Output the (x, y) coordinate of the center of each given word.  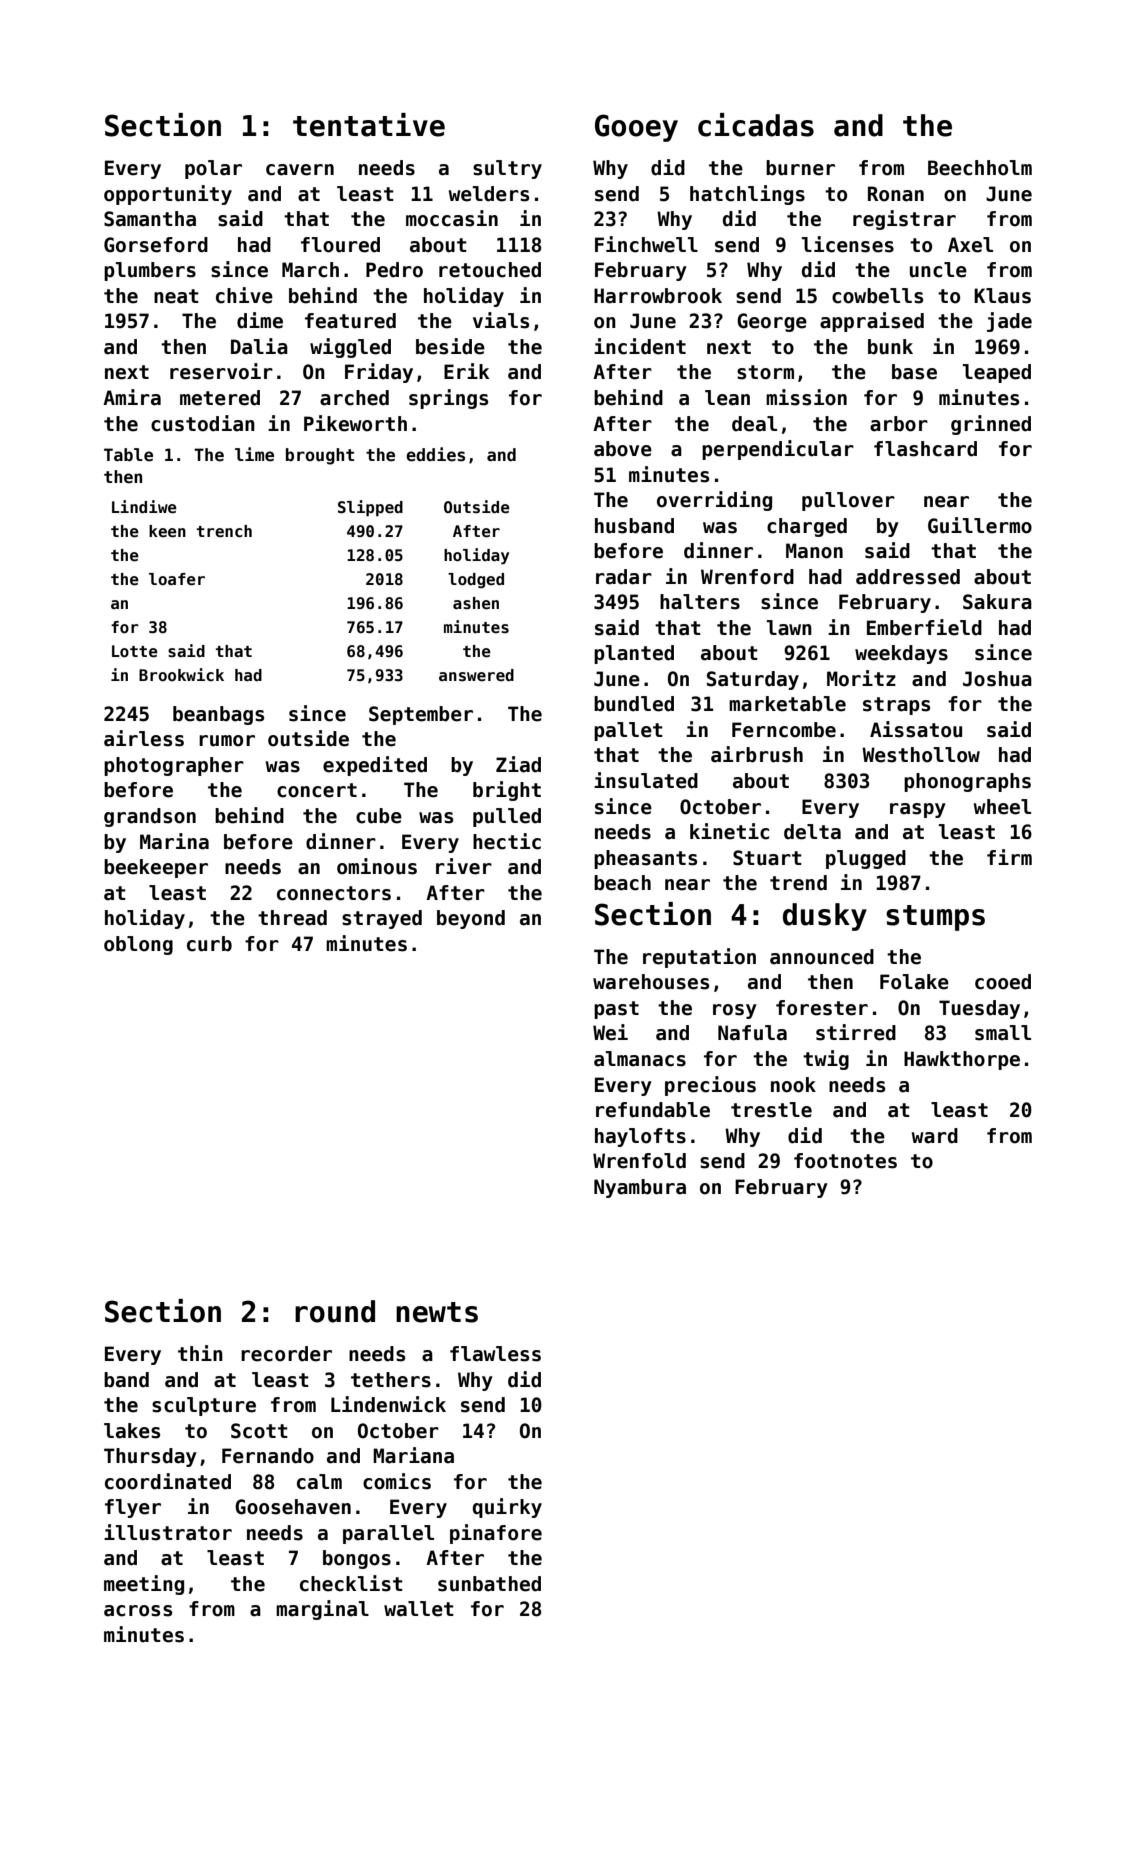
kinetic (729, 831)
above (623, 449)
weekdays (901, 654)
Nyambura (640, 1188)
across (138, 1611)
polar (213, 169)
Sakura (997, 602)
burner (800, 168)
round (335, 1311)
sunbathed (489, 1584)
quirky (507, 1508)
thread (292, 918)
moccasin (452, 218)
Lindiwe (144, 507)
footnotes (845, 1161)
